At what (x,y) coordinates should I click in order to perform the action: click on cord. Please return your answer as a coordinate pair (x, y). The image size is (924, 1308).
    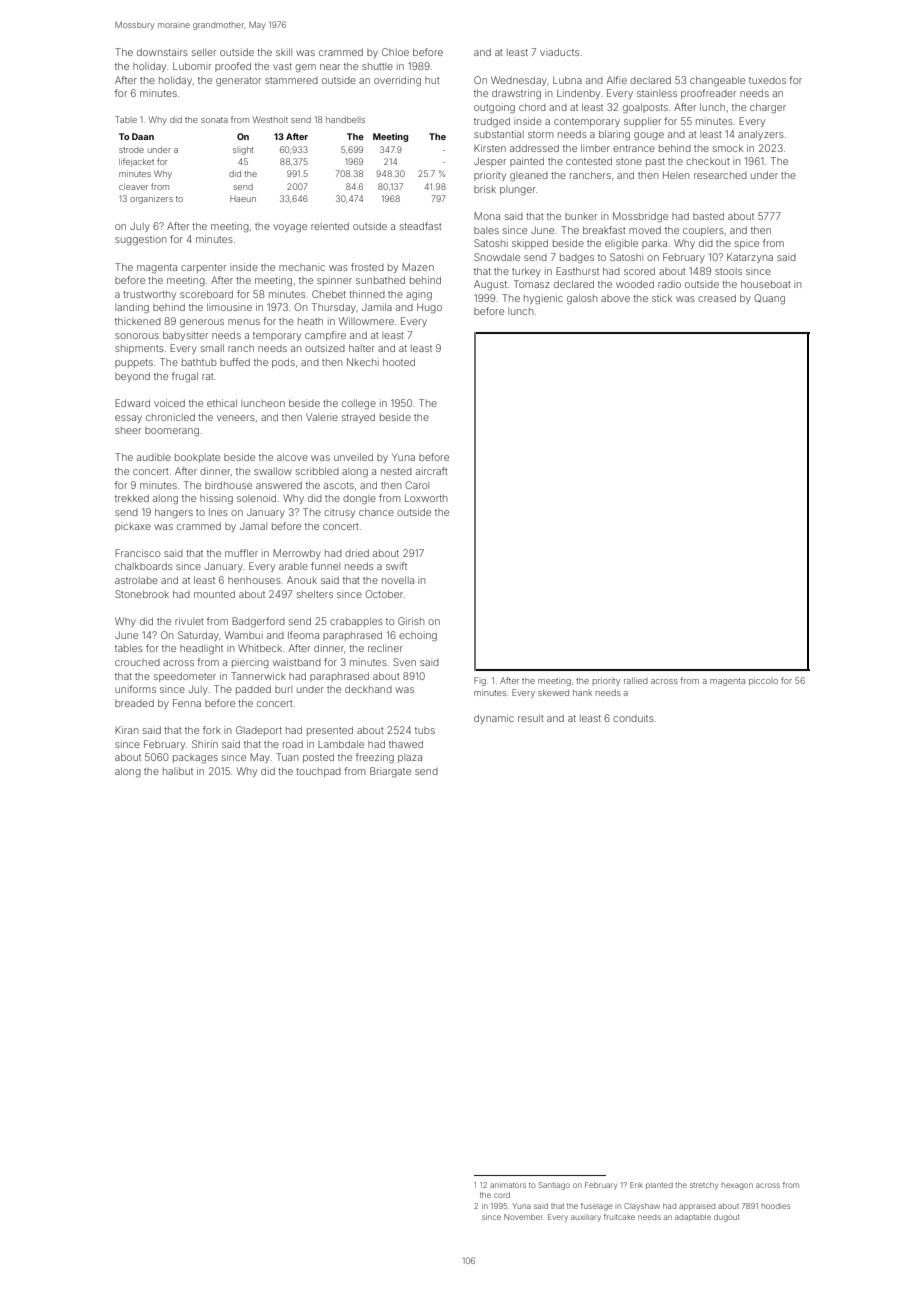
    Looking at the image, I should click on (502, 1195).
